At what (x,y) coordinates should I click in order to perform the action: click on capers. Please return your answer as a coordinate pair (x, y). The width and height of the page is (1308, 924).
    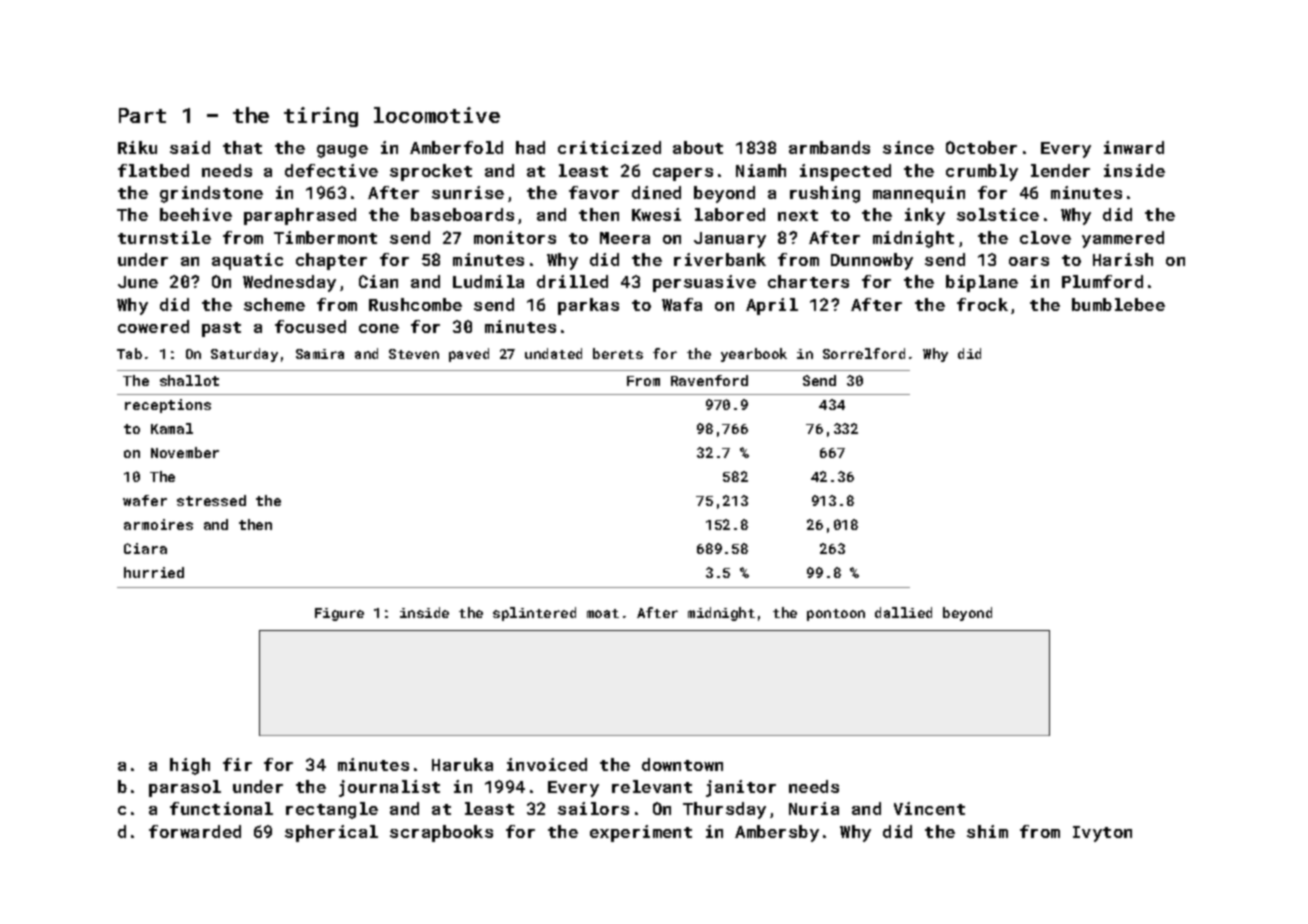
    Looking at the image, I should click on (683, 174).
